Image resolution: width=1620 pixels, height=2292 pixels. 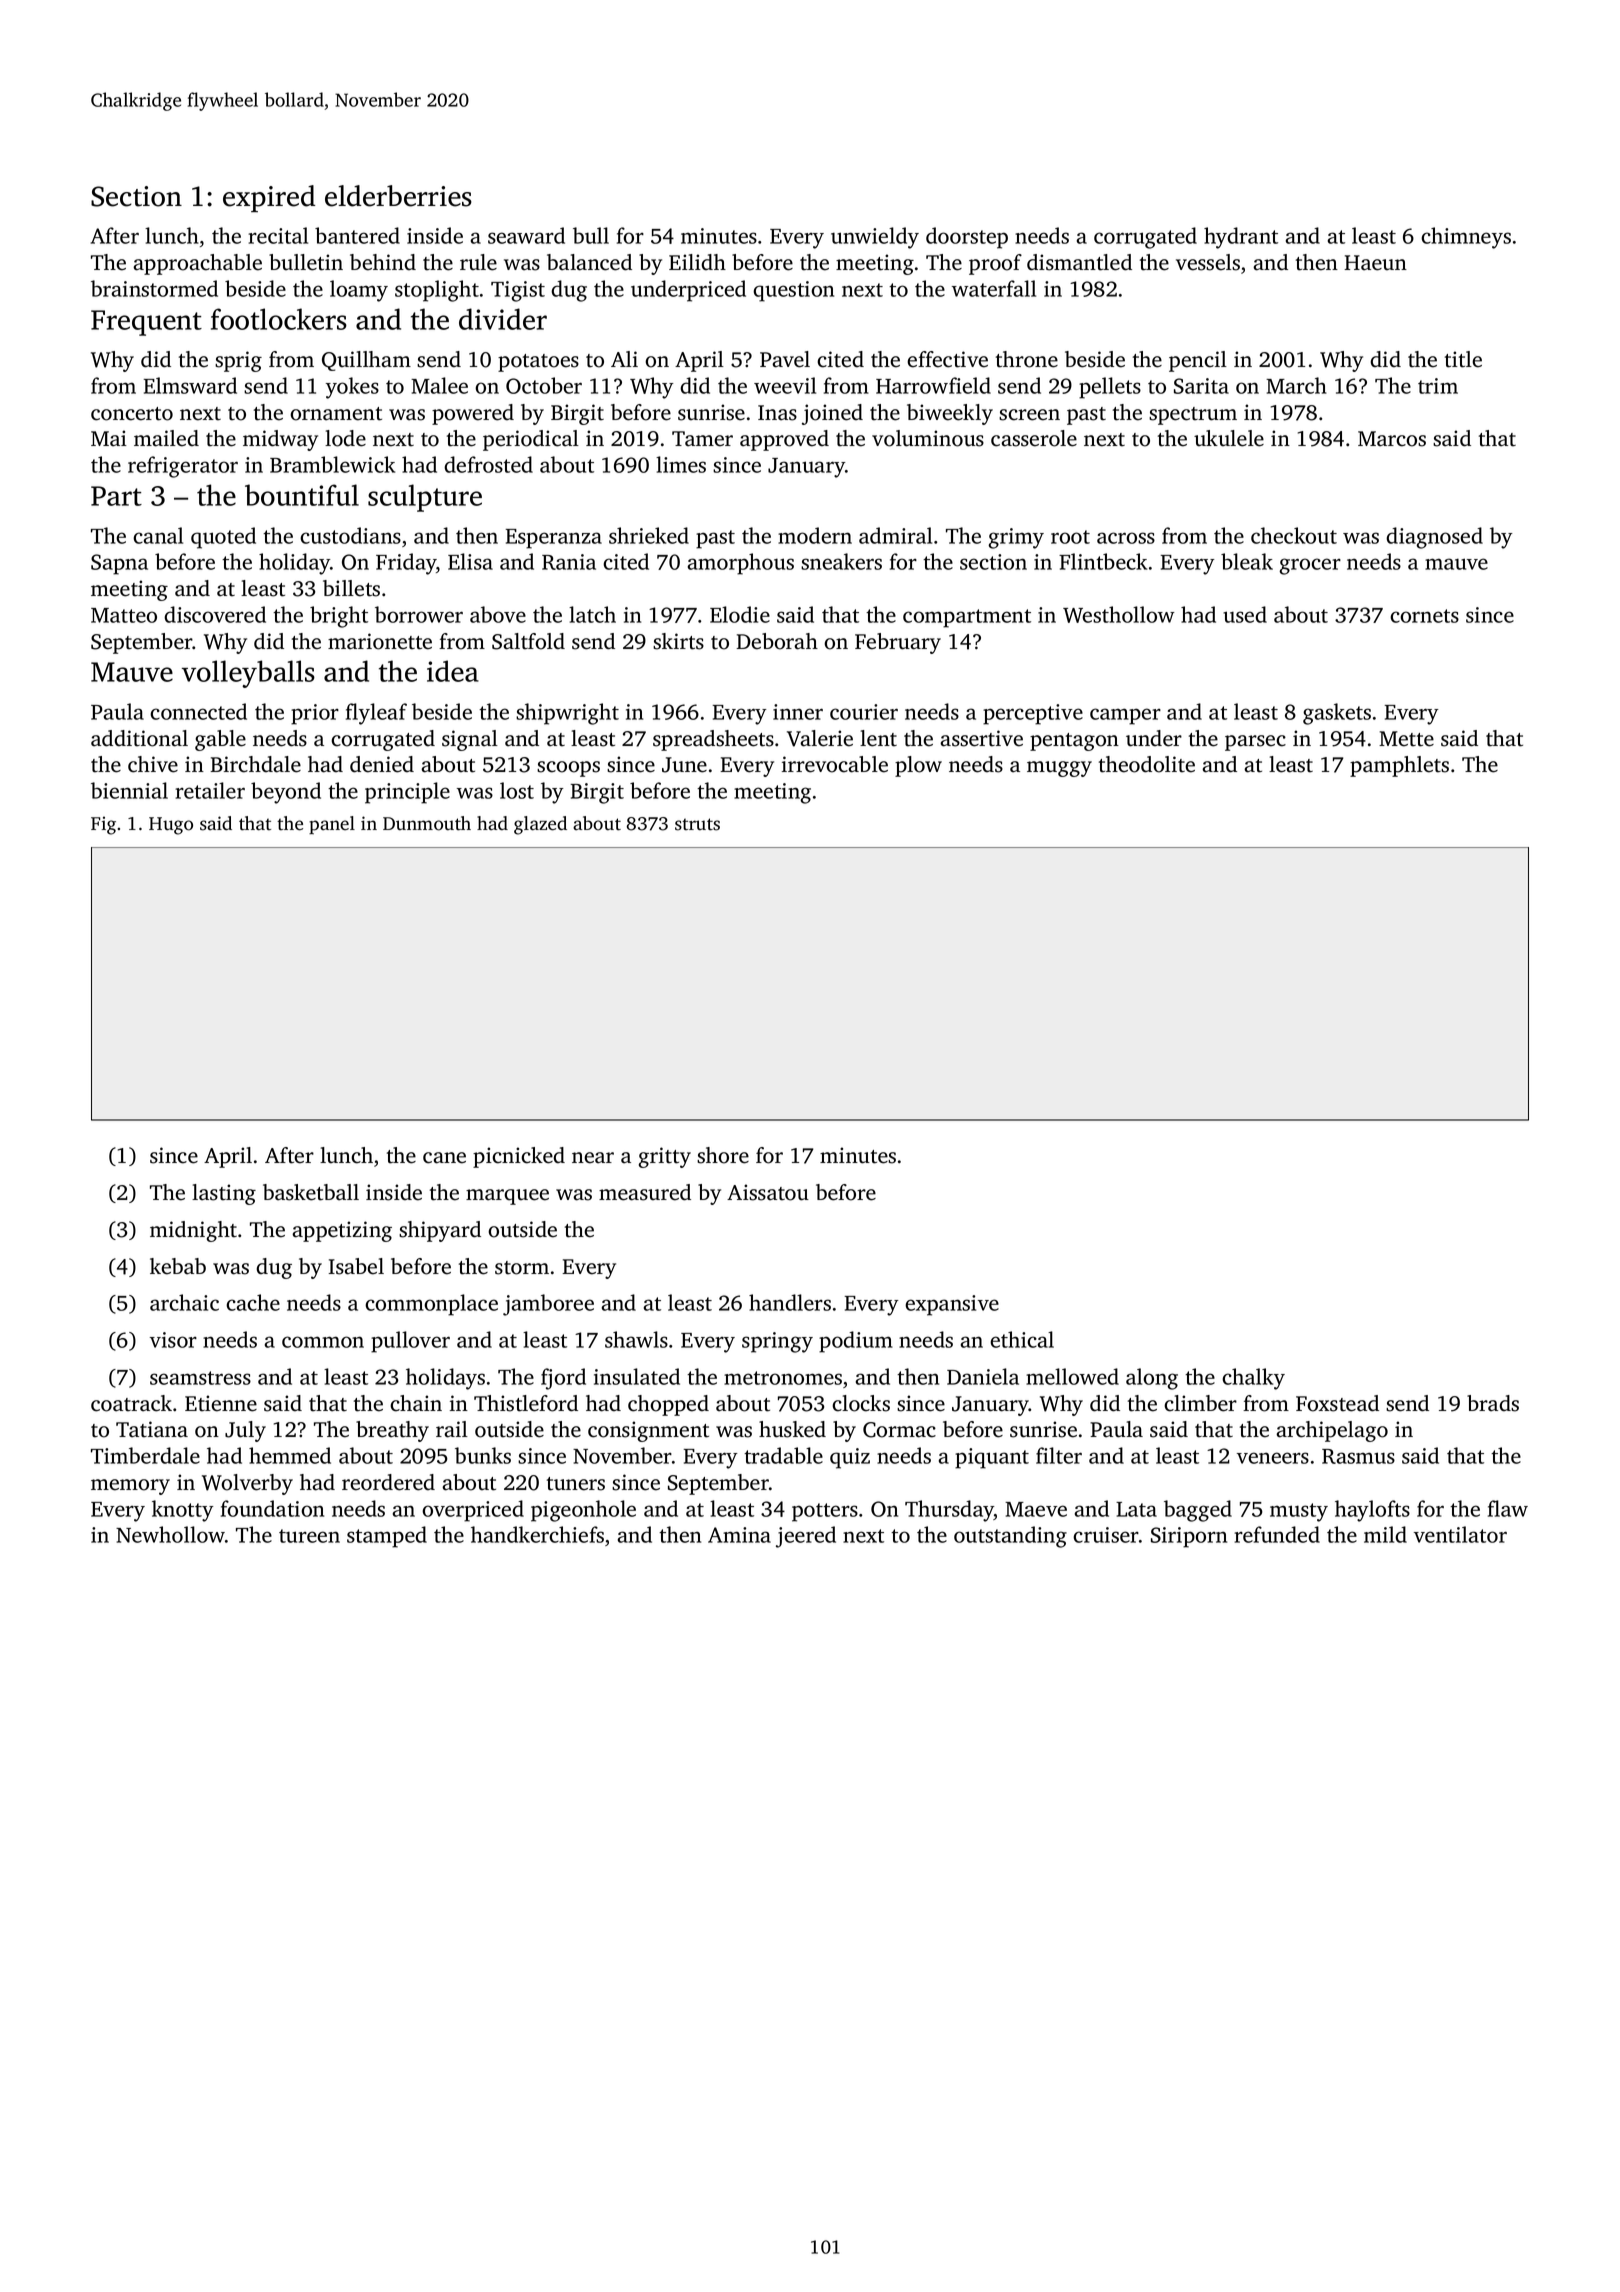 What do you see at coordinates (918, 766) in the screenshot?
I see `plow` at bounding box center [918, 766].
